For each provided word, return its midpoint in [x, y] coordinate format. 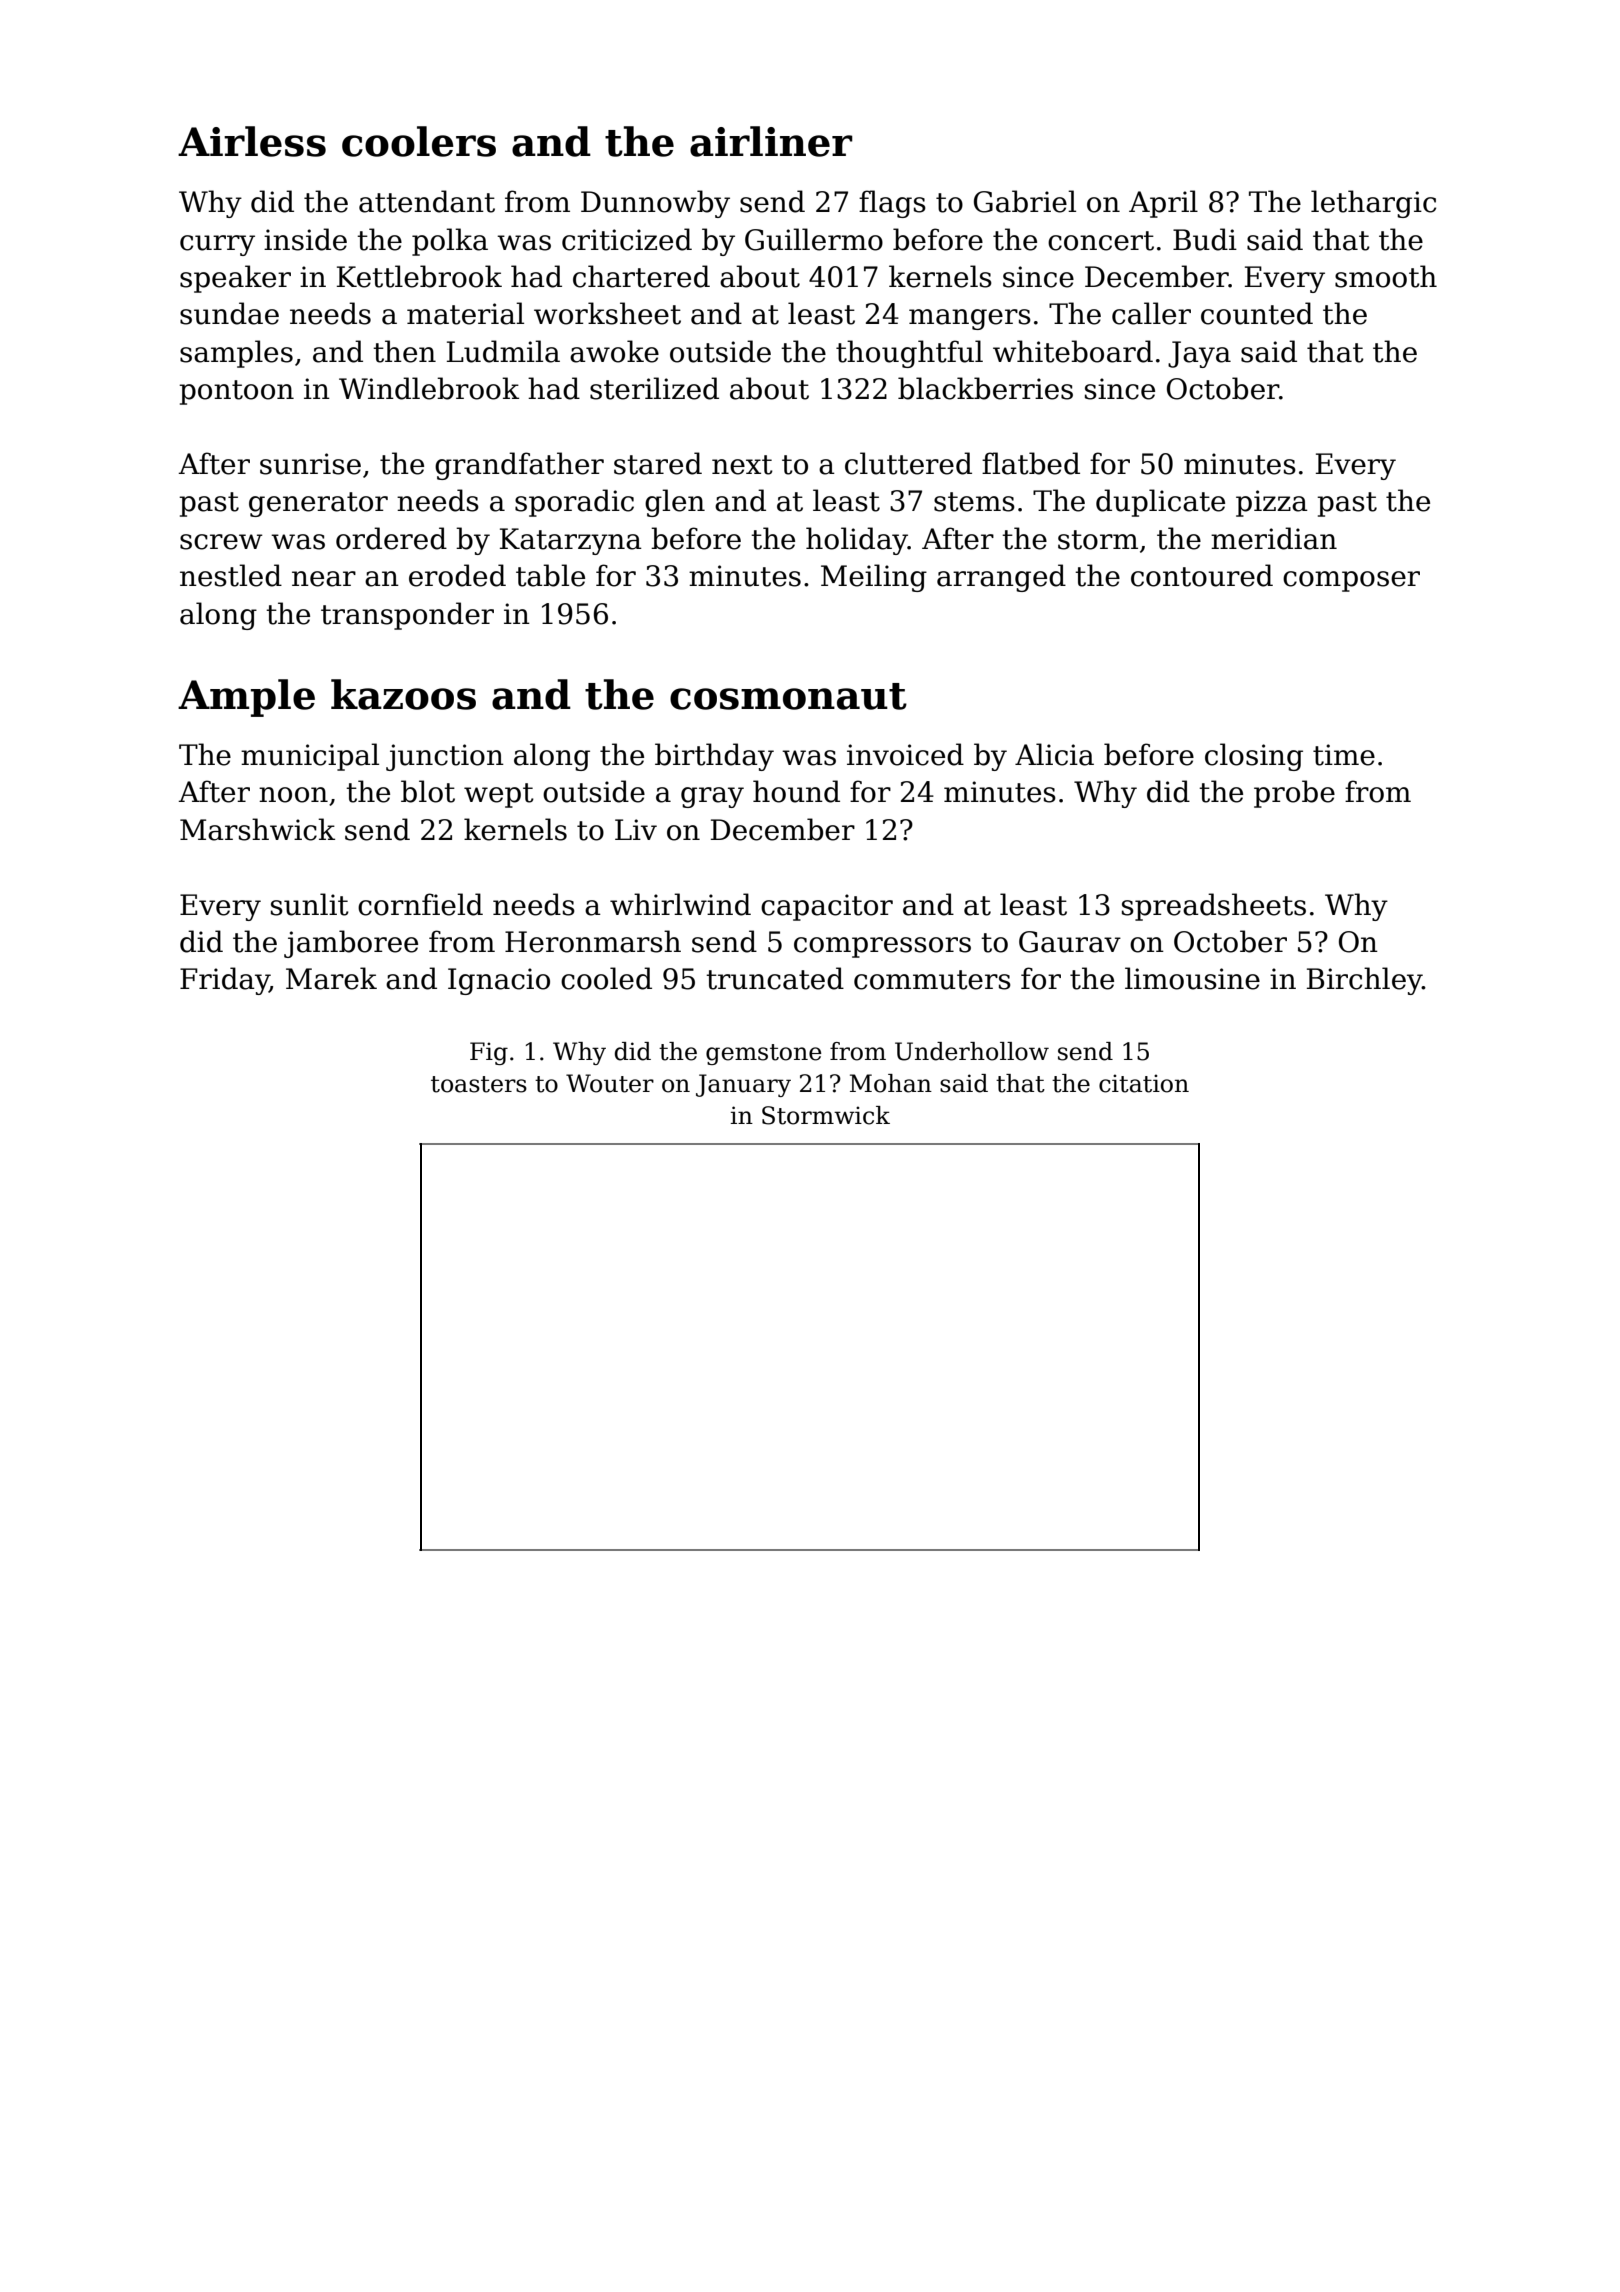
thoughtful [909, 354]
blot [428, 791]
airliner [771, 141]
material [465, 313]
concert [1101, 241]
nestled [231, 575]
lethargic [1373, 204]
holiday [857, 541]
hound [796, 791]
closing [1254, 757]
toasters [479, 1084]
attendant [427, 201]
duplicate [1160, 503]
